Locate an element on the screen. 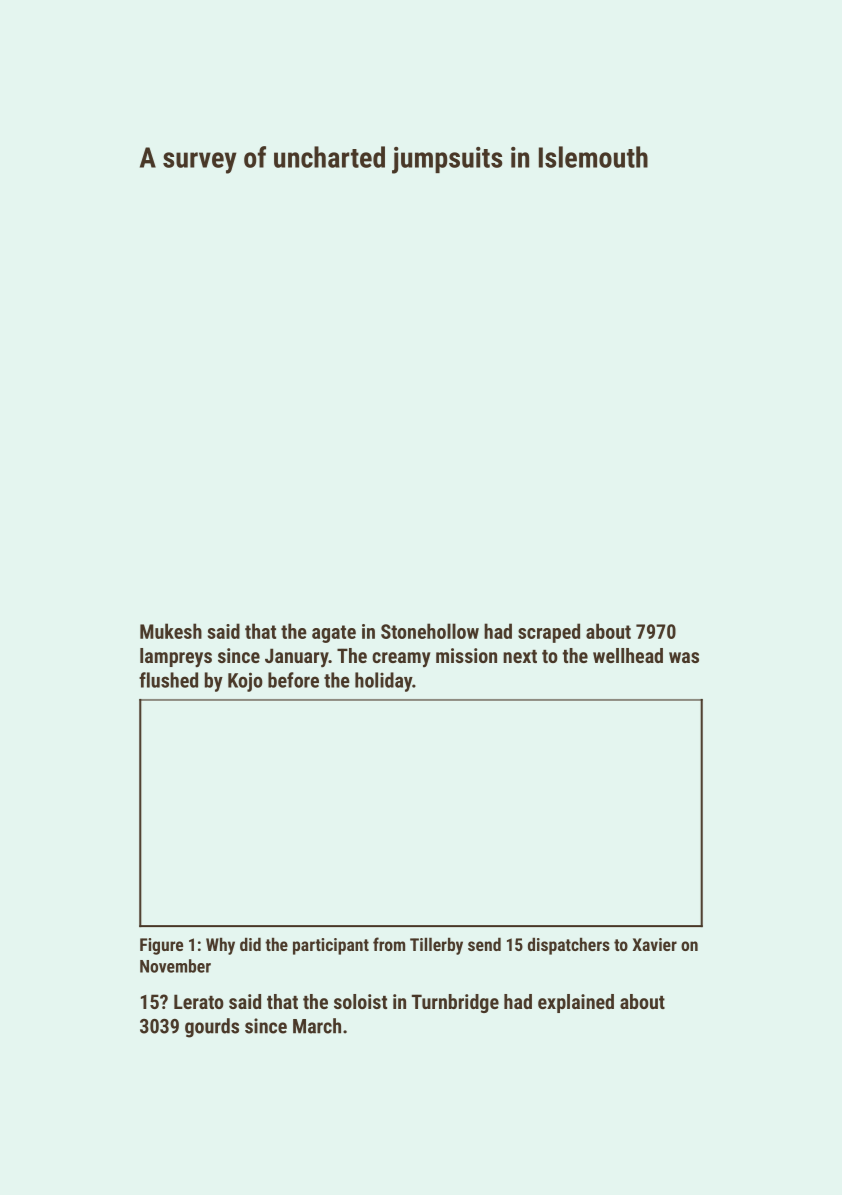 The height and width of the screenshot is (1195, 842). dispatchers is located at coordinates (569, 946).
